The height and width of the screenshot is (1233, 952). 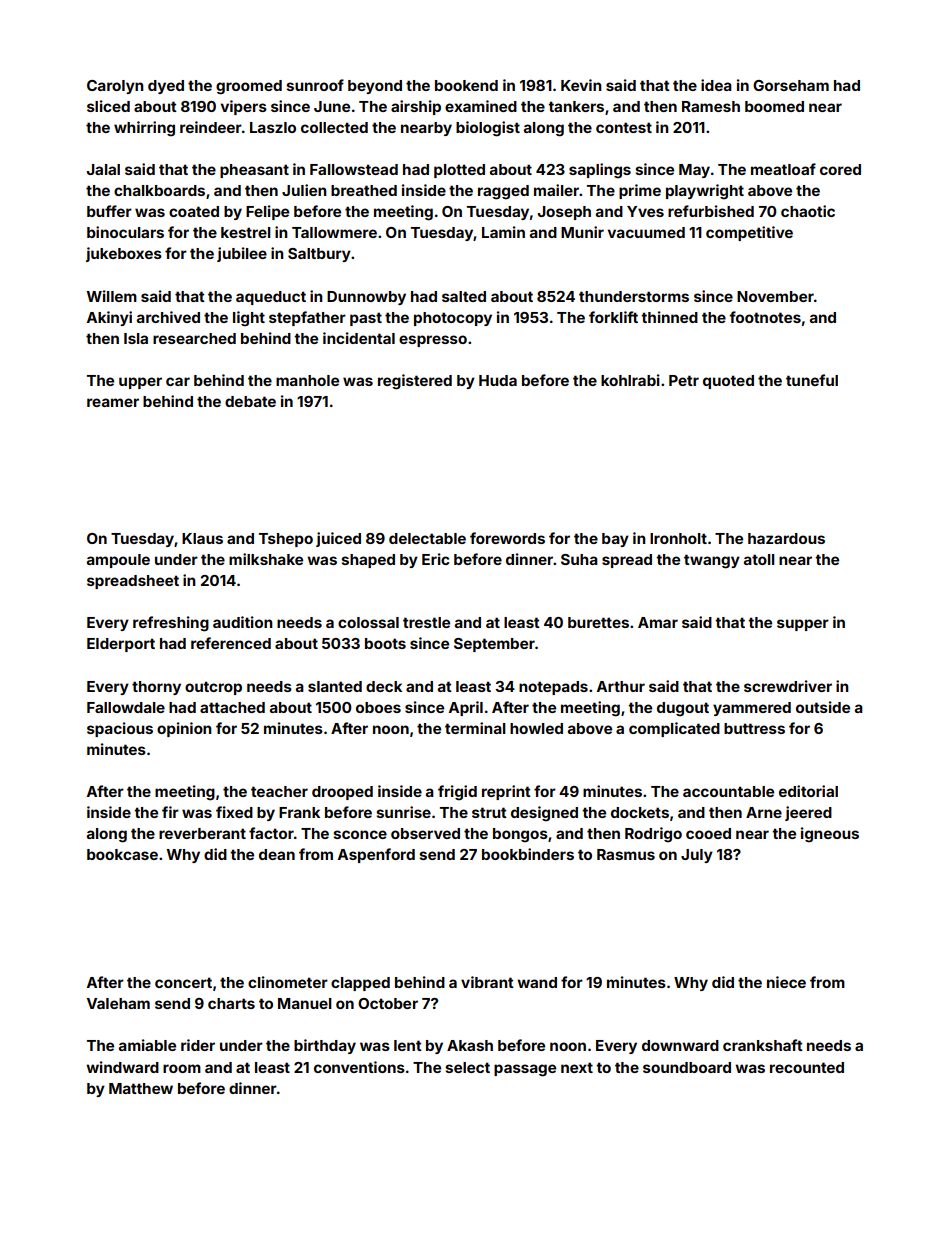 What do you see at coordinates (678, 538) in the screenshot?
I see `Ironholt` at bounding box center [678, 538].
